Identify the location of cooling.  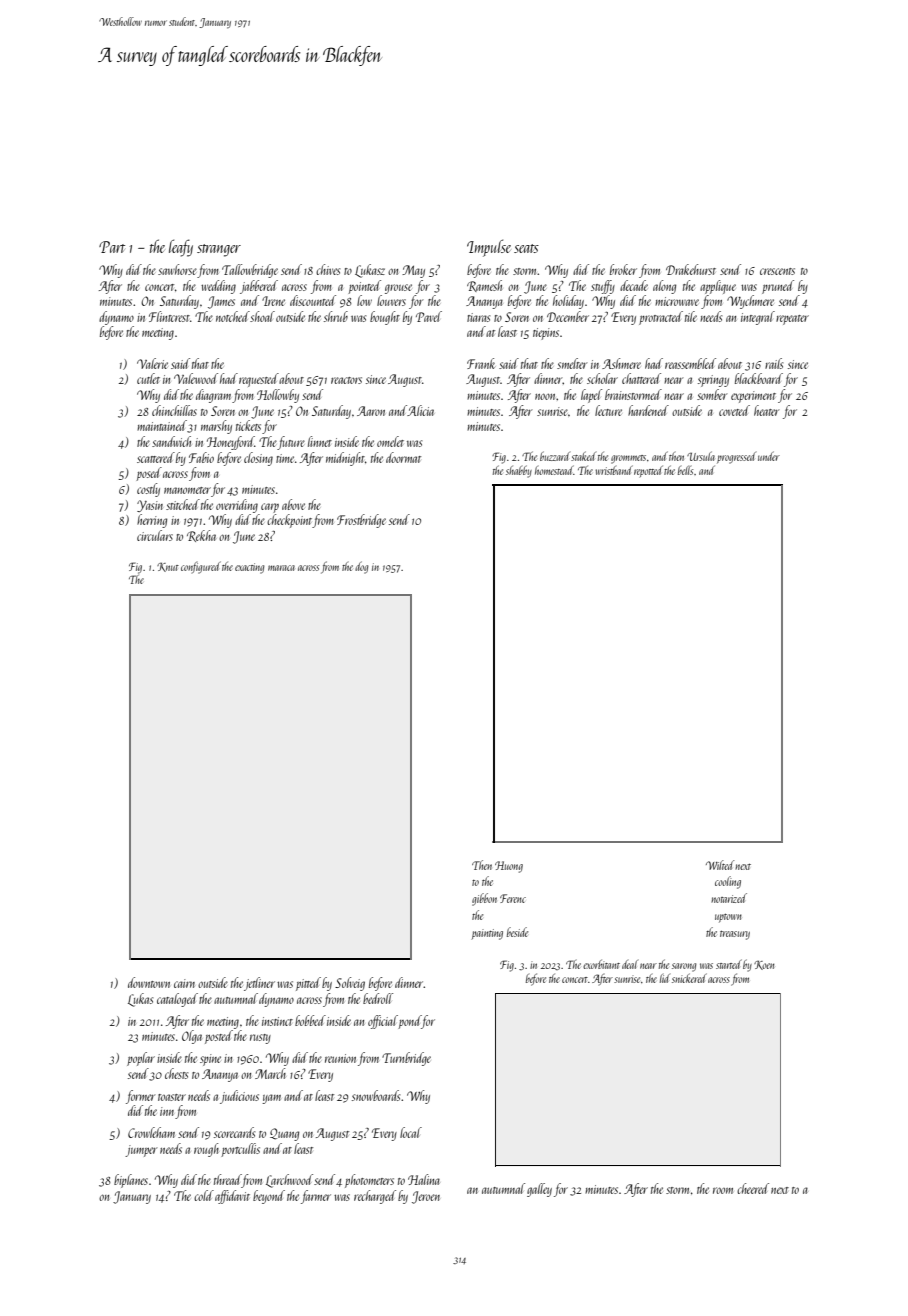
(728, 882).
